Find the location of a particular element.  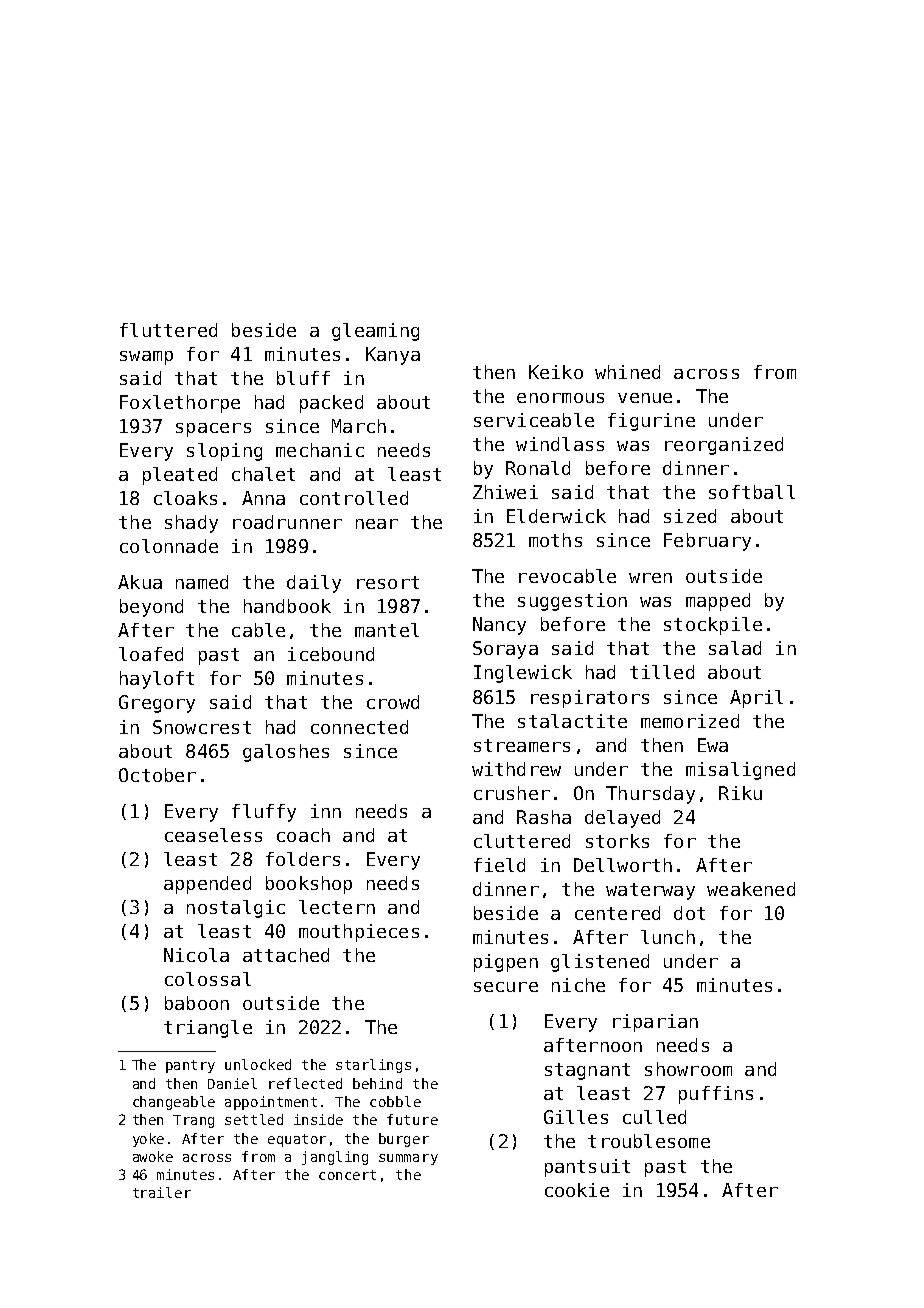

Kanya is located at coordinates (393, 356).
